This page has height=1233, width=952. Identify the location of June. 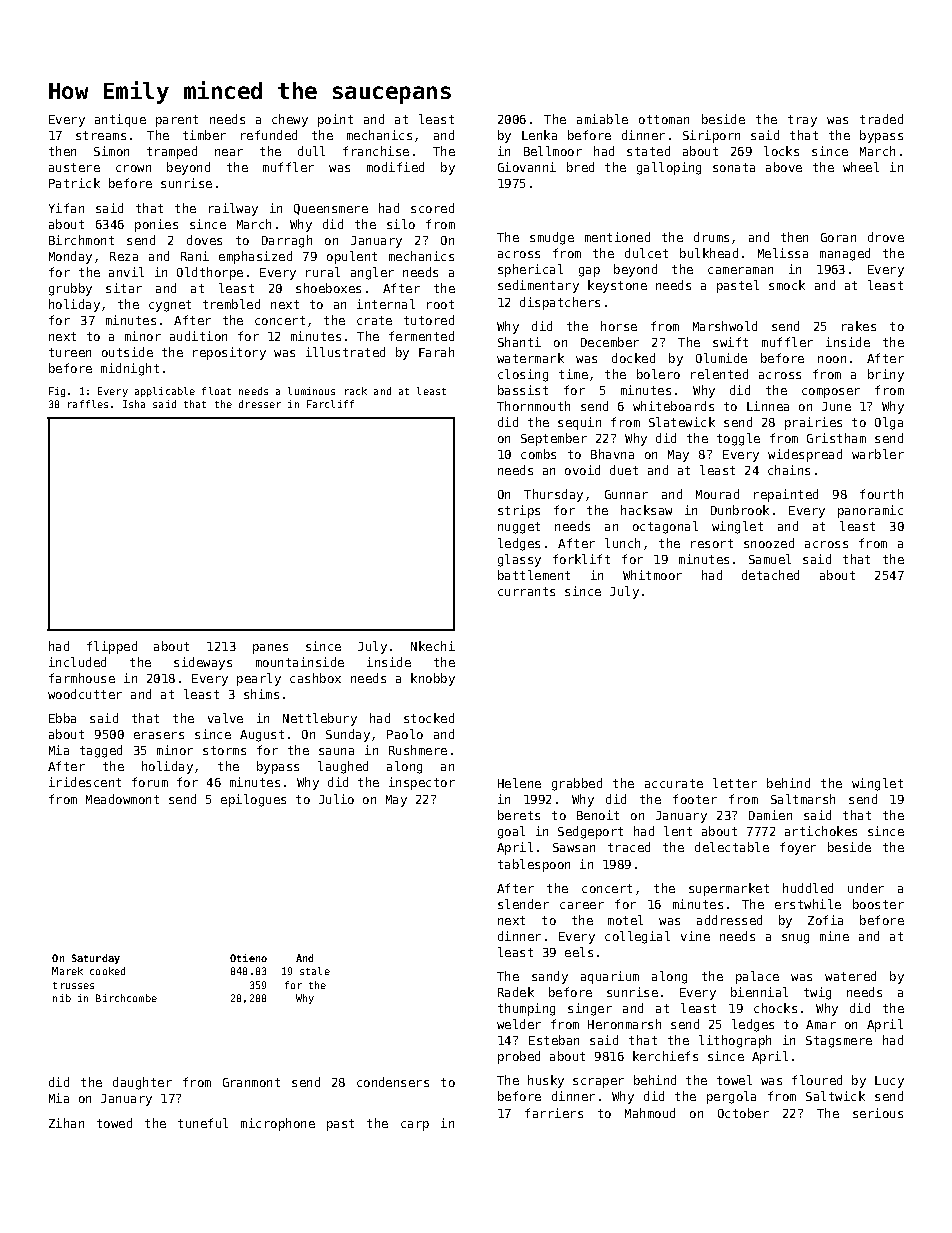
(836, 406).
